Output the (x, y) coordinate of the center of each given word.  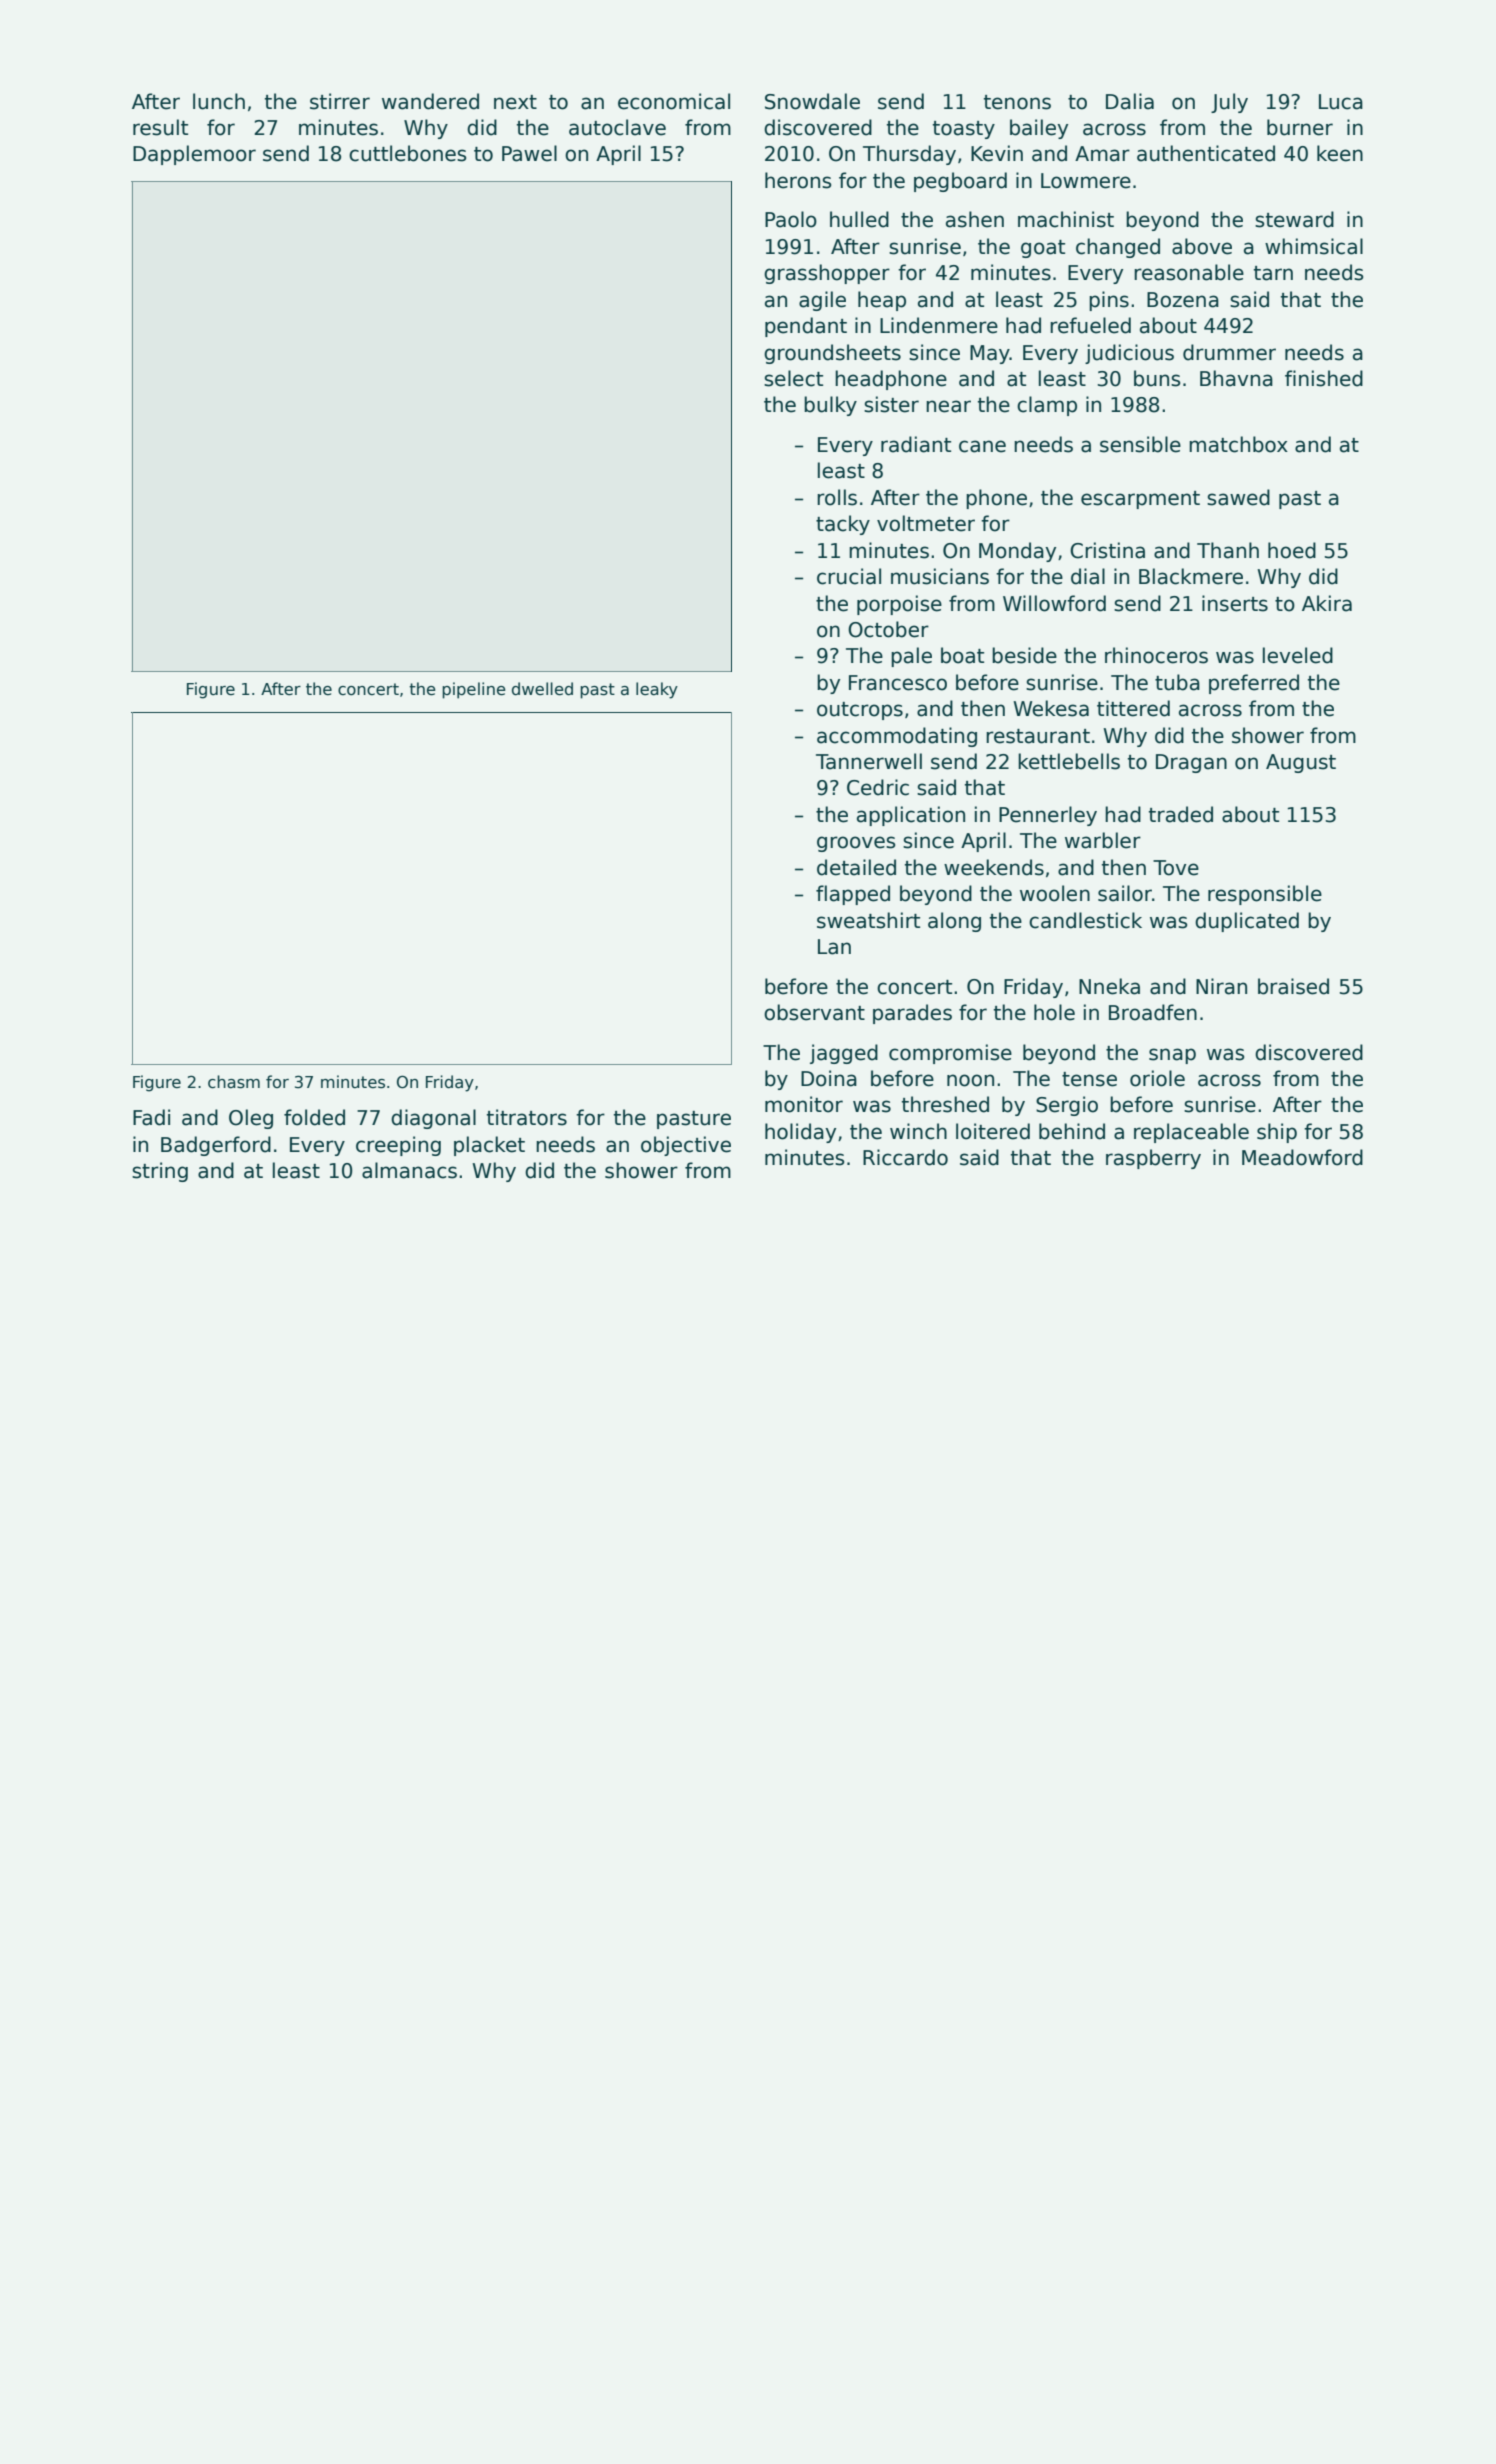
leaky (657, 690)
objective (686, 1146)
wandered (430, 101)
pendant (806, 327)
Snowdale (812, 101)
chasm (234, 1082)
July (1229, 103)
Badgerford (216, 1146)
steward (1294, 219)
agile (822, 301)
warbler (1103, 840)
